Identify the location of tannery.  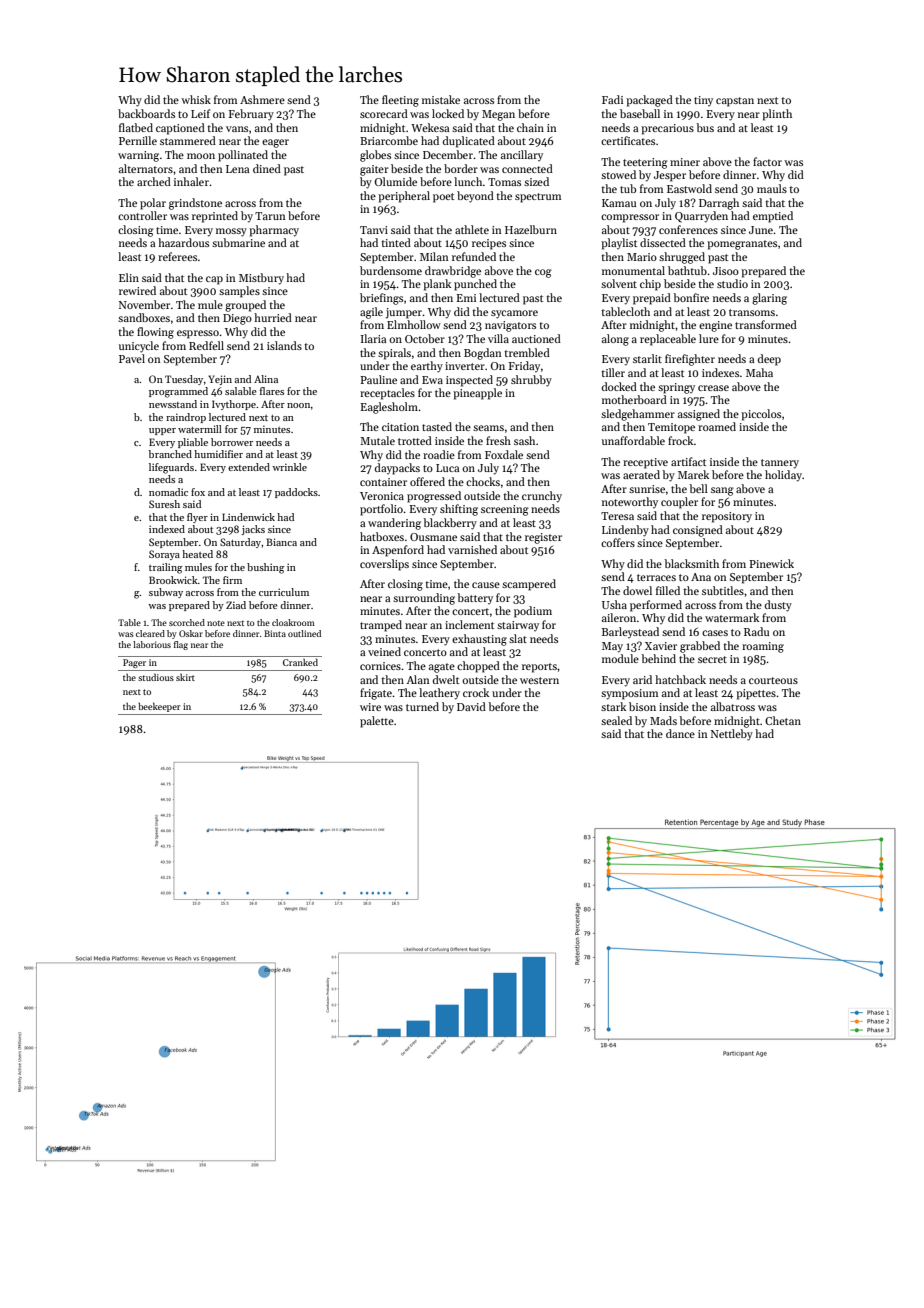
(780, 464).
